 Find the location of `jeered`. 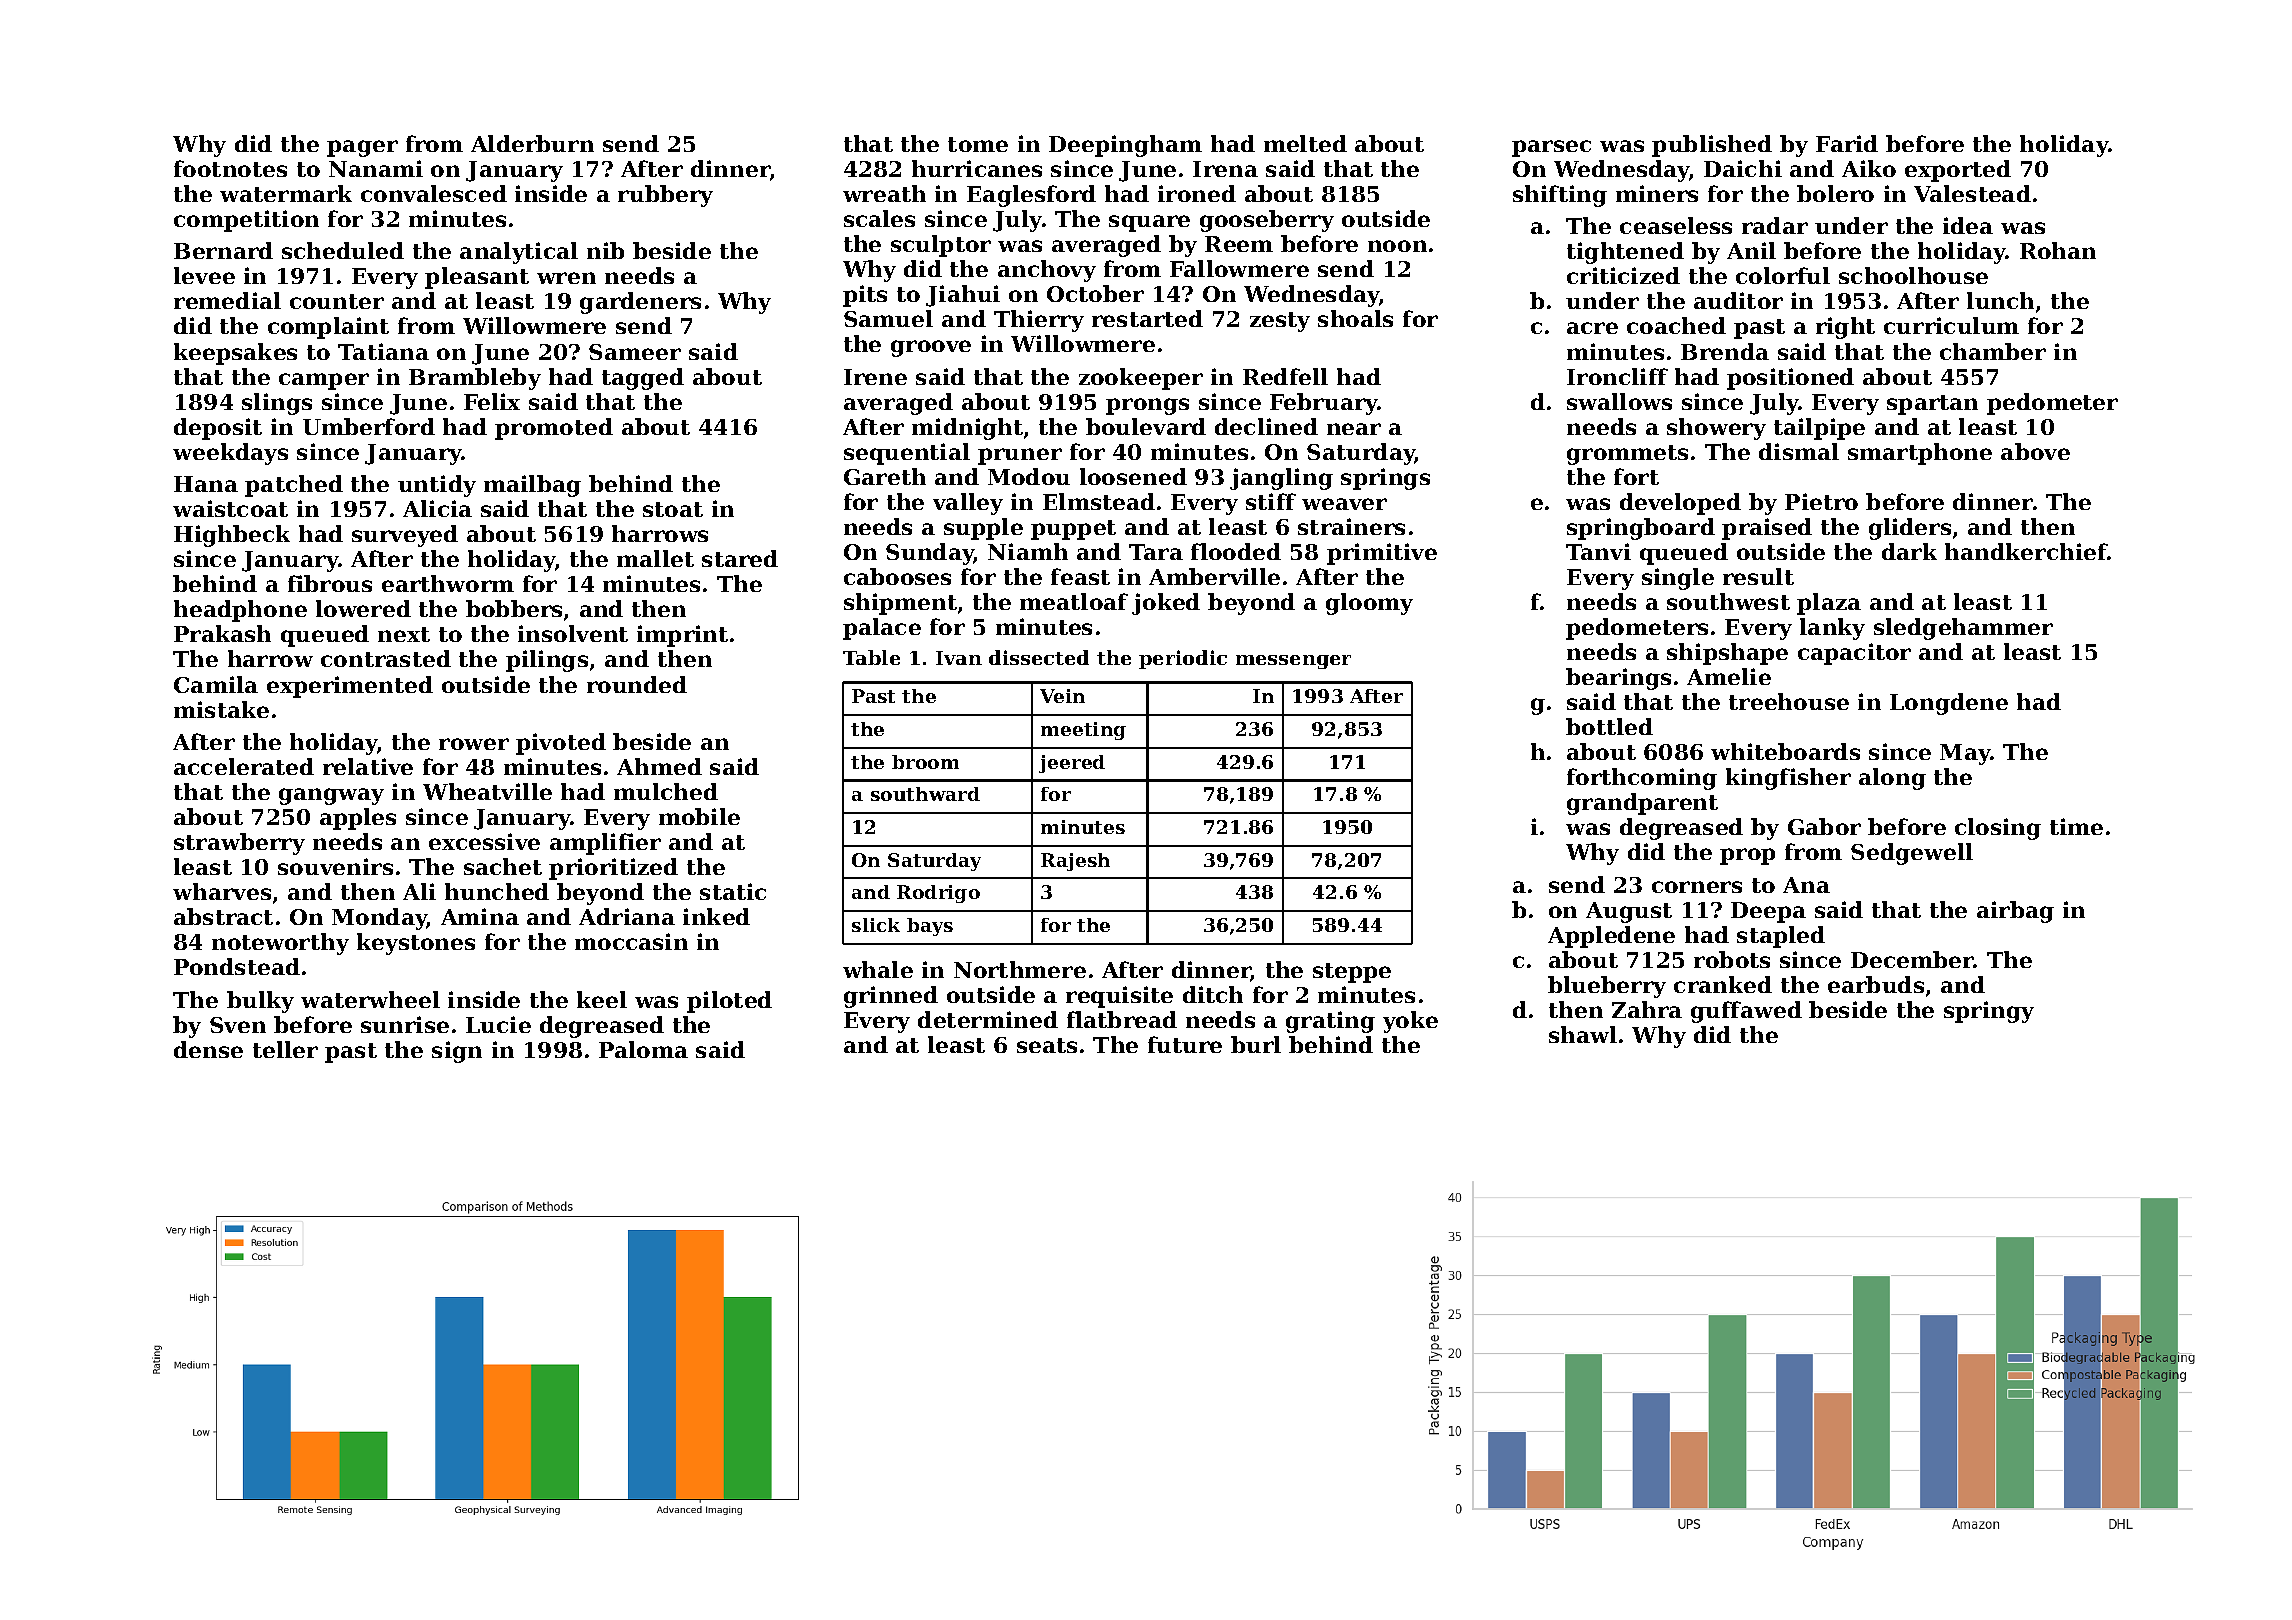

jeered is located at coordinates (1072, 764).
